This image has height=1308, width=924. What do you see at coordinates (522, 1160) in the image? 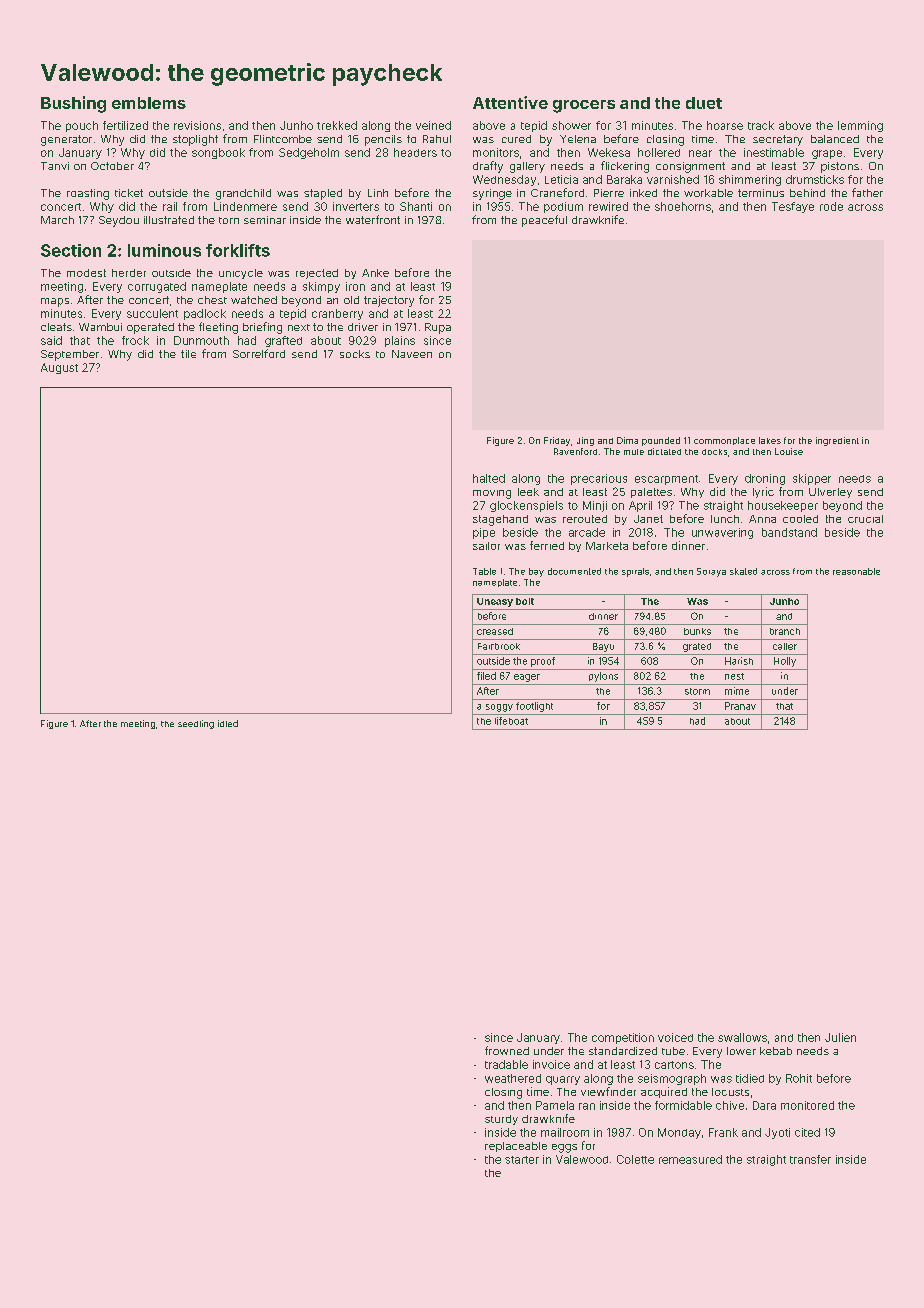
I see `starter` at bounding box center [522, 1160].
